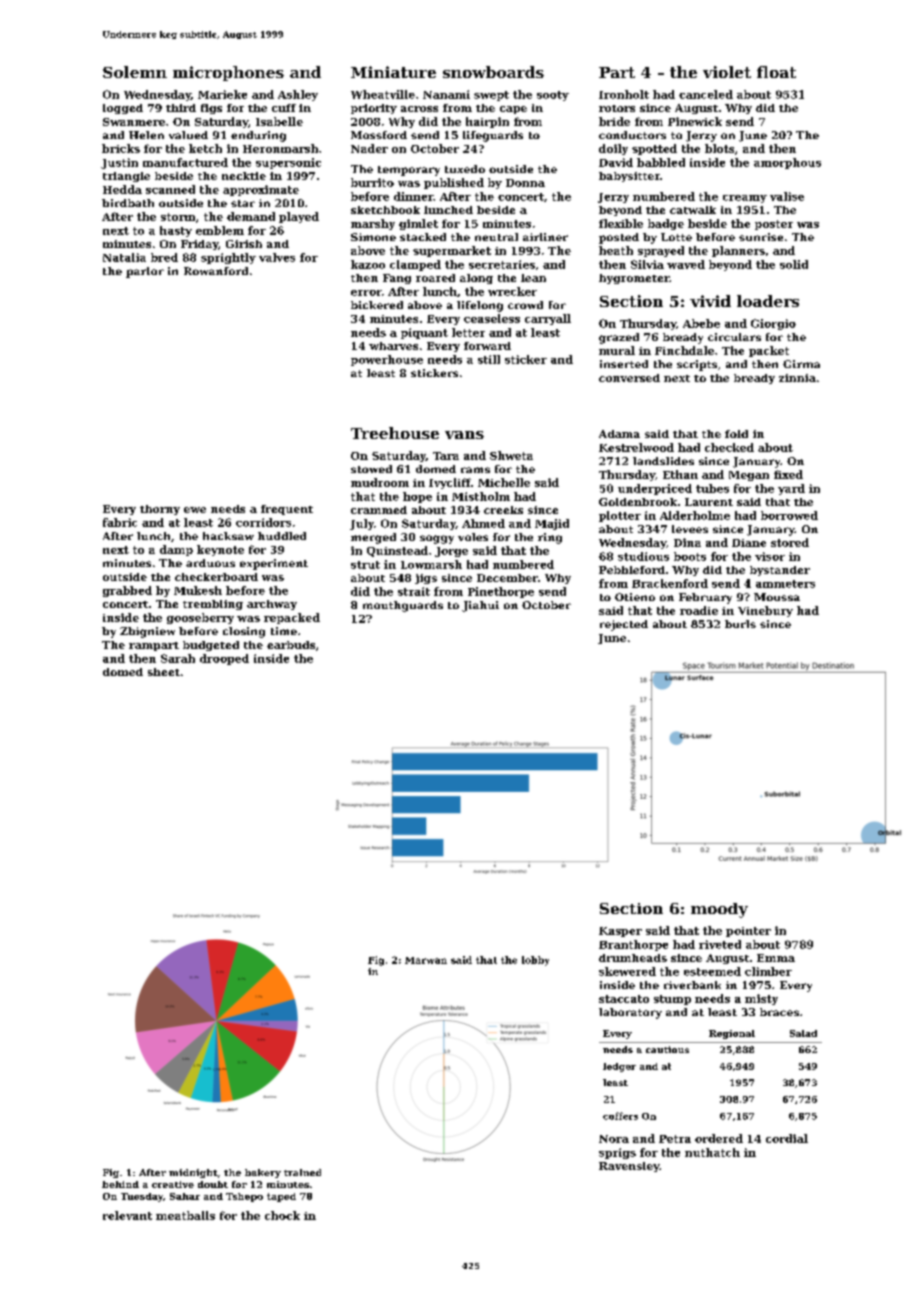 The width and height of the page is (924, 1308). Describe the element at coordinates (748, 932) in the page. I see `pointer` at that location.
